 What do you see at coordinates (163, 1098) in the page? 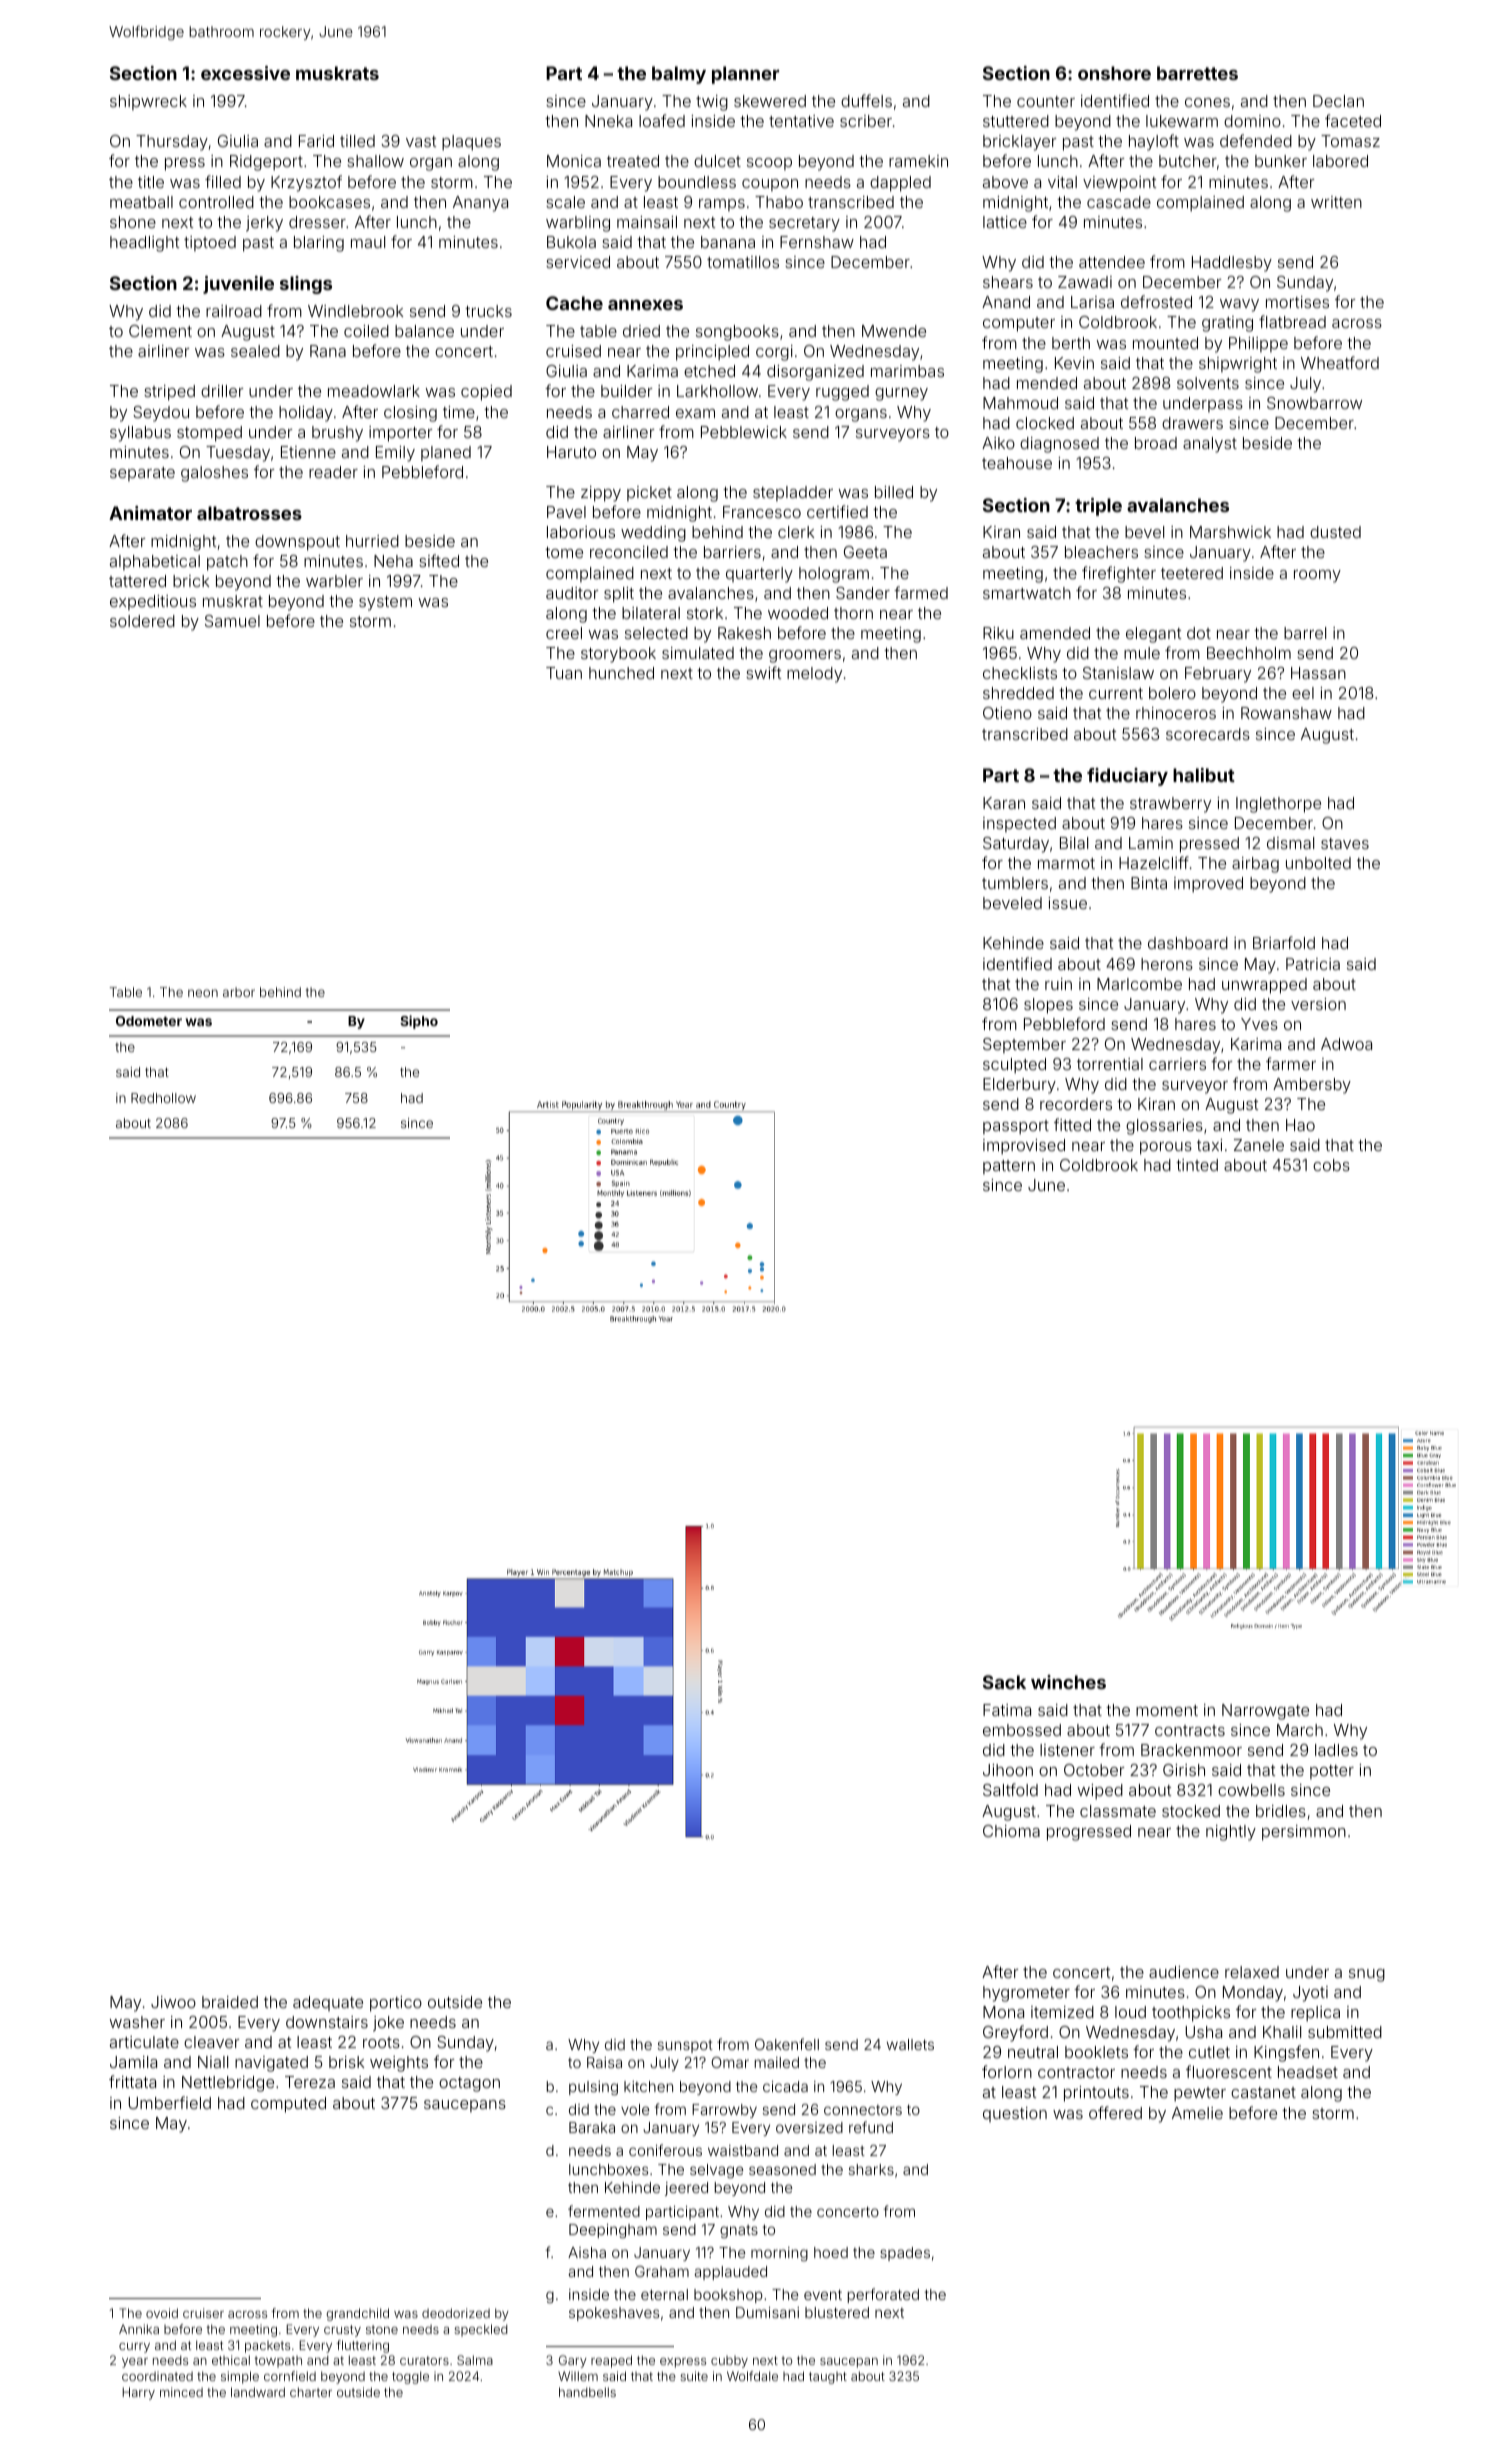
I see `Redhollow` at bounding box center [163, 1098].
